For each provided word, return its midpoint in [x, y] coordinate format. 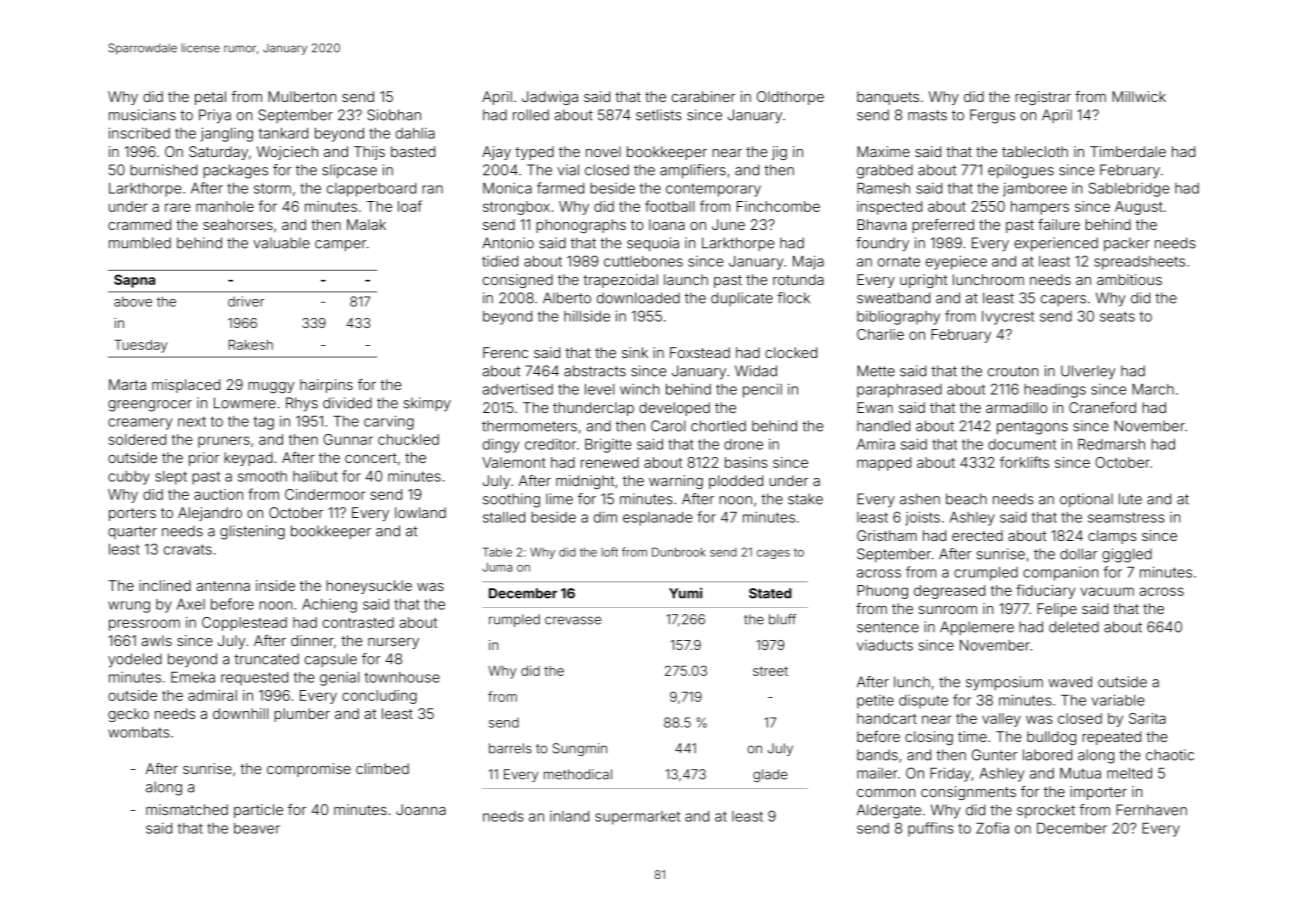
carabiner [703, 96]
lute [1130, 499]
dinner [312, 640]
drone [743, 444]
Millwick [1139, 96]
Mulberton [302, 96]
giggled [1127, 555]
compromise [309, 770]
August [1139, 208]
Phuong [882, 592]
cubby [129, 478]
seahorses [238, 224]
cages [773, 554]
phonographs [581, 226]
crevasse [573, 620]
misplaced [186, 386]
